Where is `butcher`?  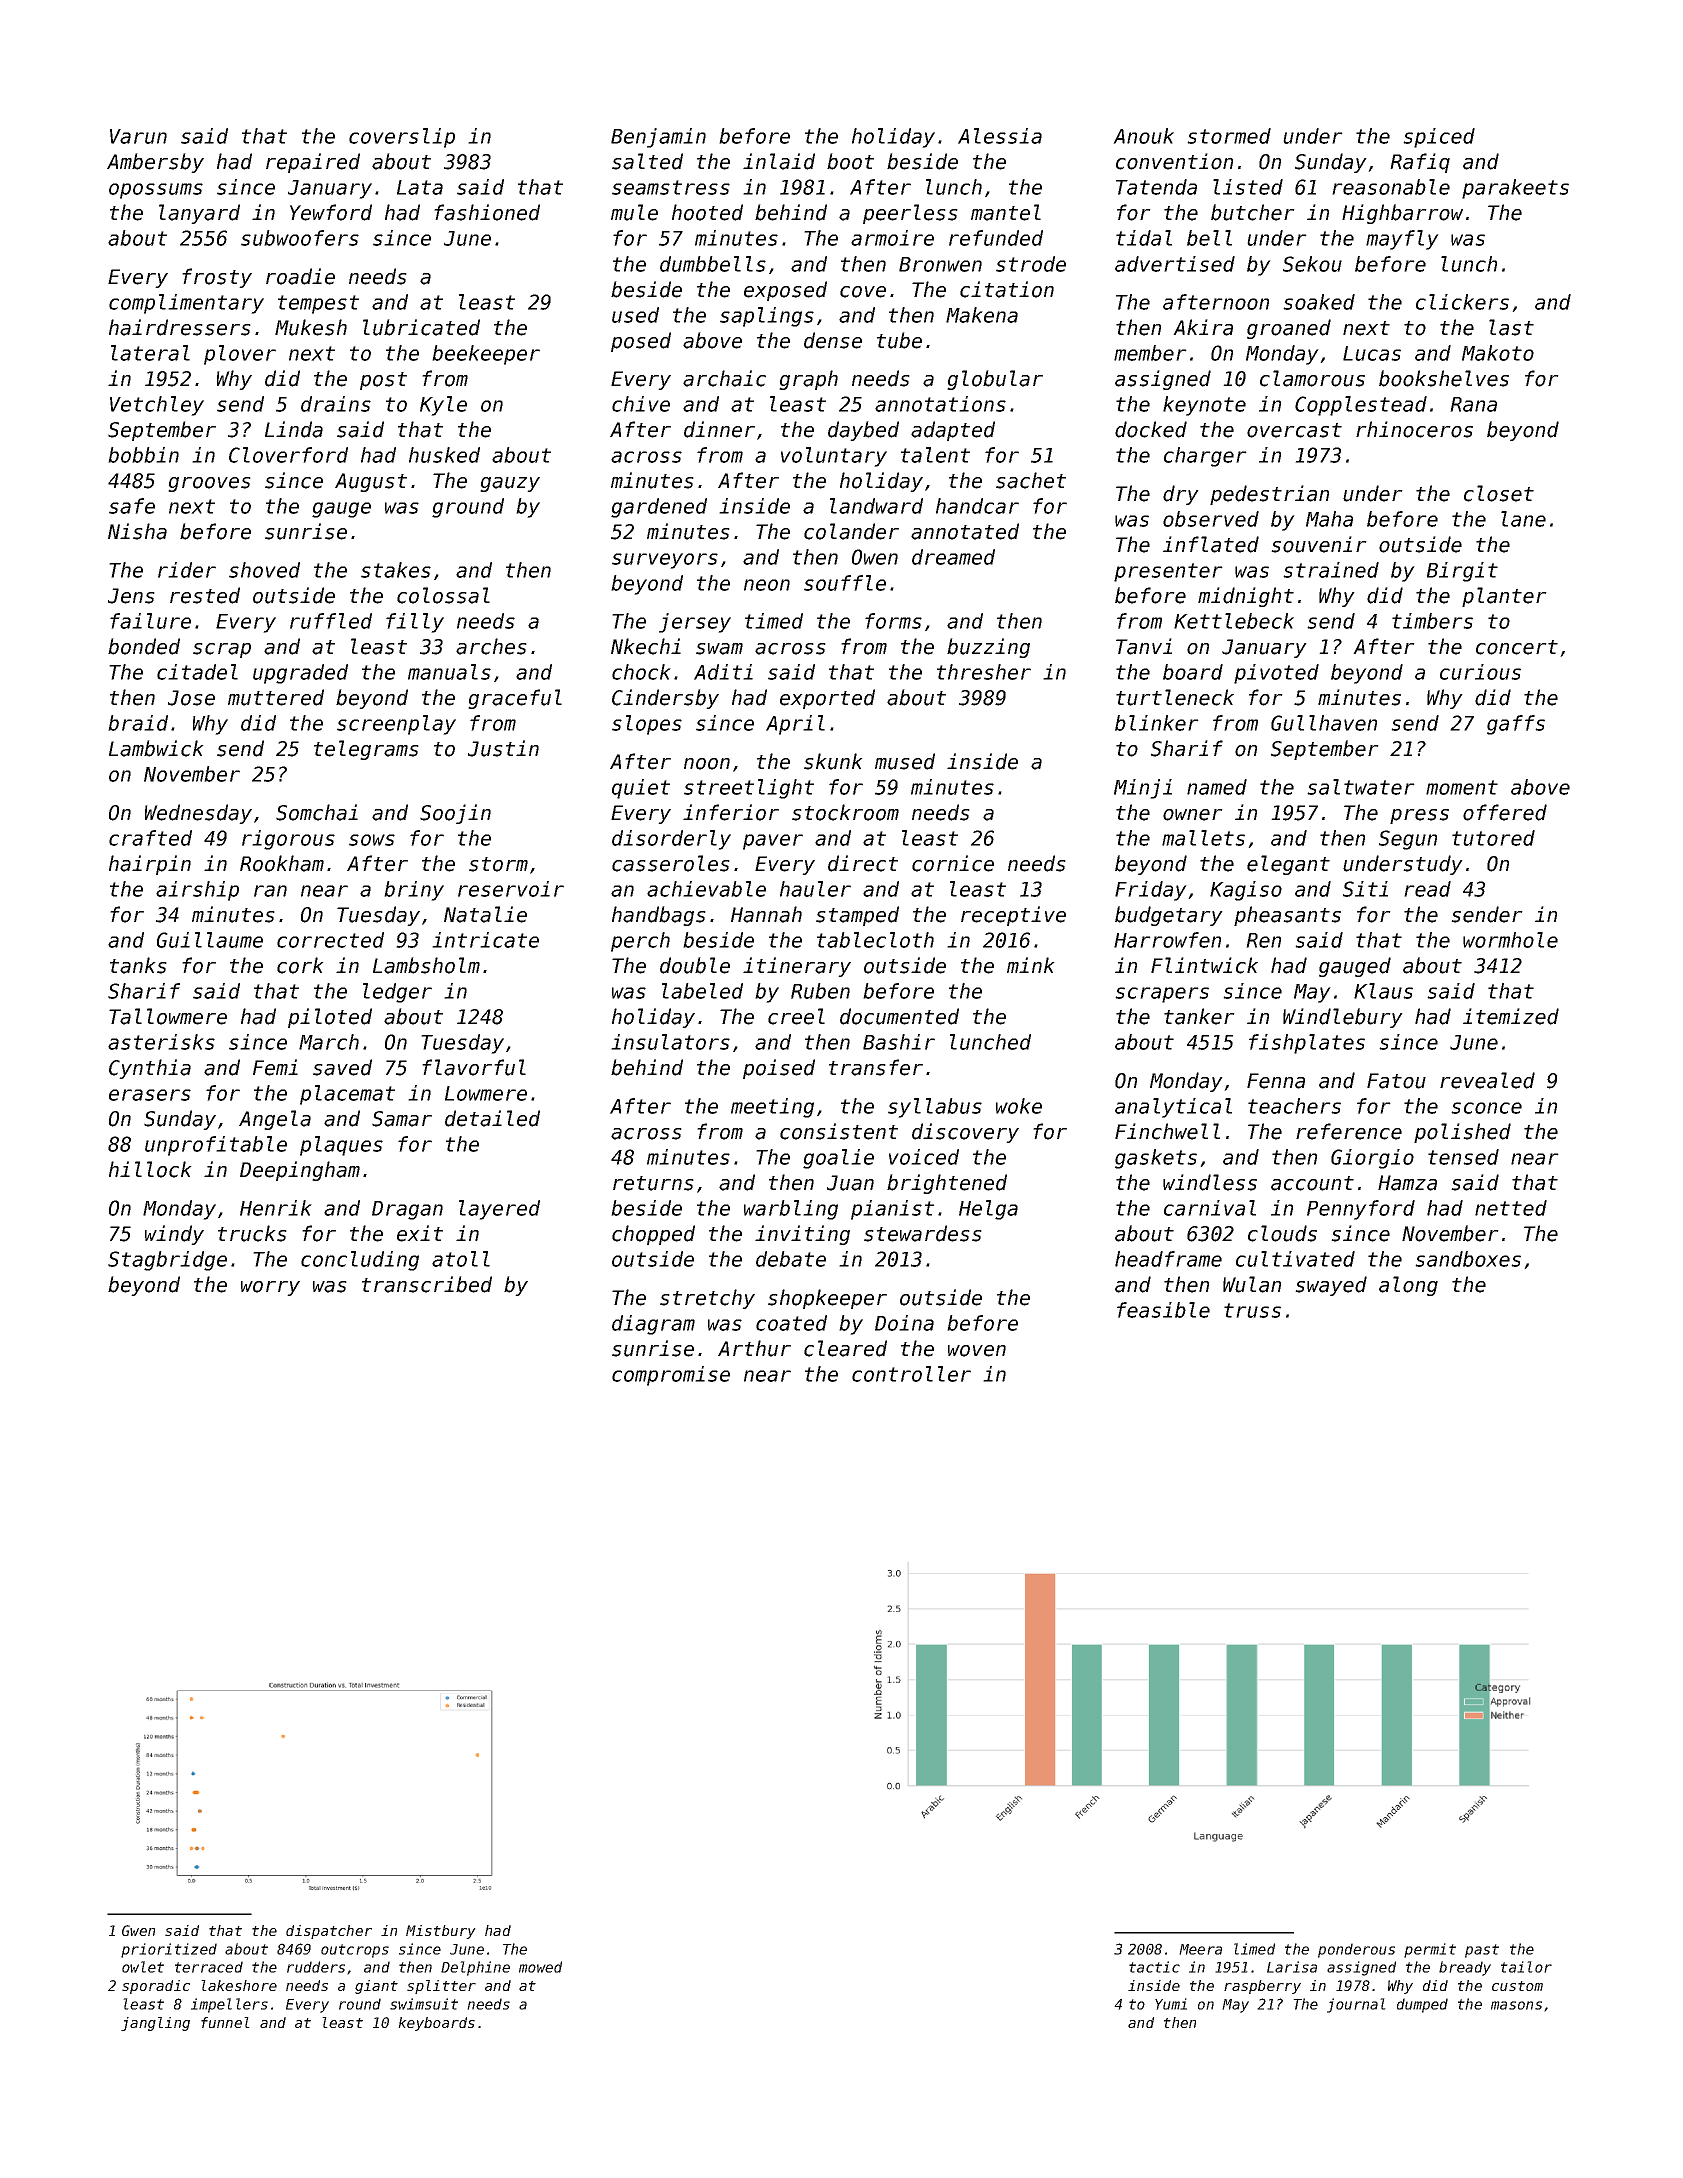 butcher is located at coordinates (1253, 212).
